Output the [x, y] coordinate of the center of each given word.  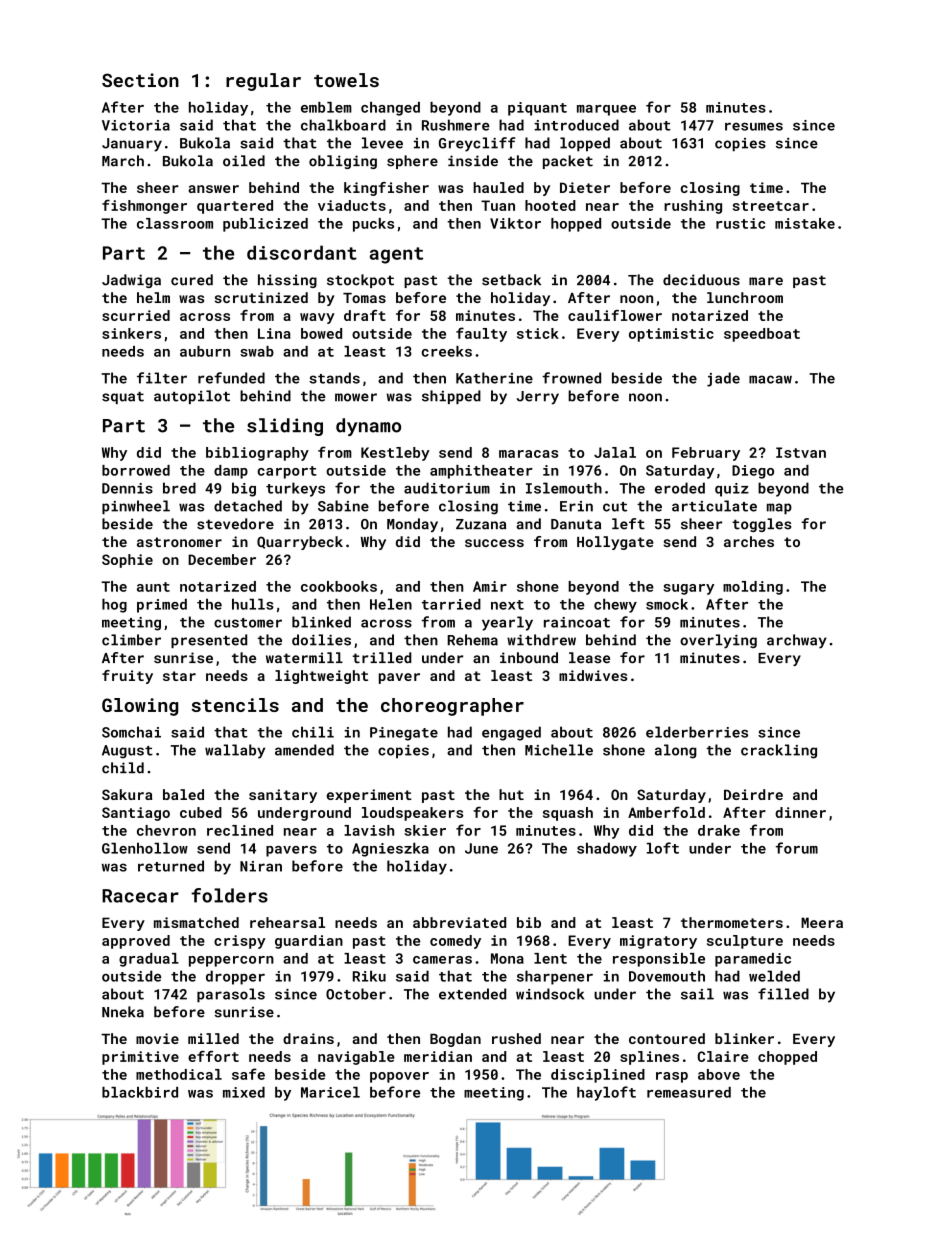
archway [797, 641]
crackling [779, 751]
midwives [593, 675]
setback [511, 280]
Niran [261, 866]
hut [511, 794]
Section [140, 80]
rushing [693, 207]
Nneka [123, 1012]
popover [399, 1077]
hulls [253, 604]
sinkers [131, 333]
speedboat [762, 335]
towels [346, 80]
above [719, 1074]
